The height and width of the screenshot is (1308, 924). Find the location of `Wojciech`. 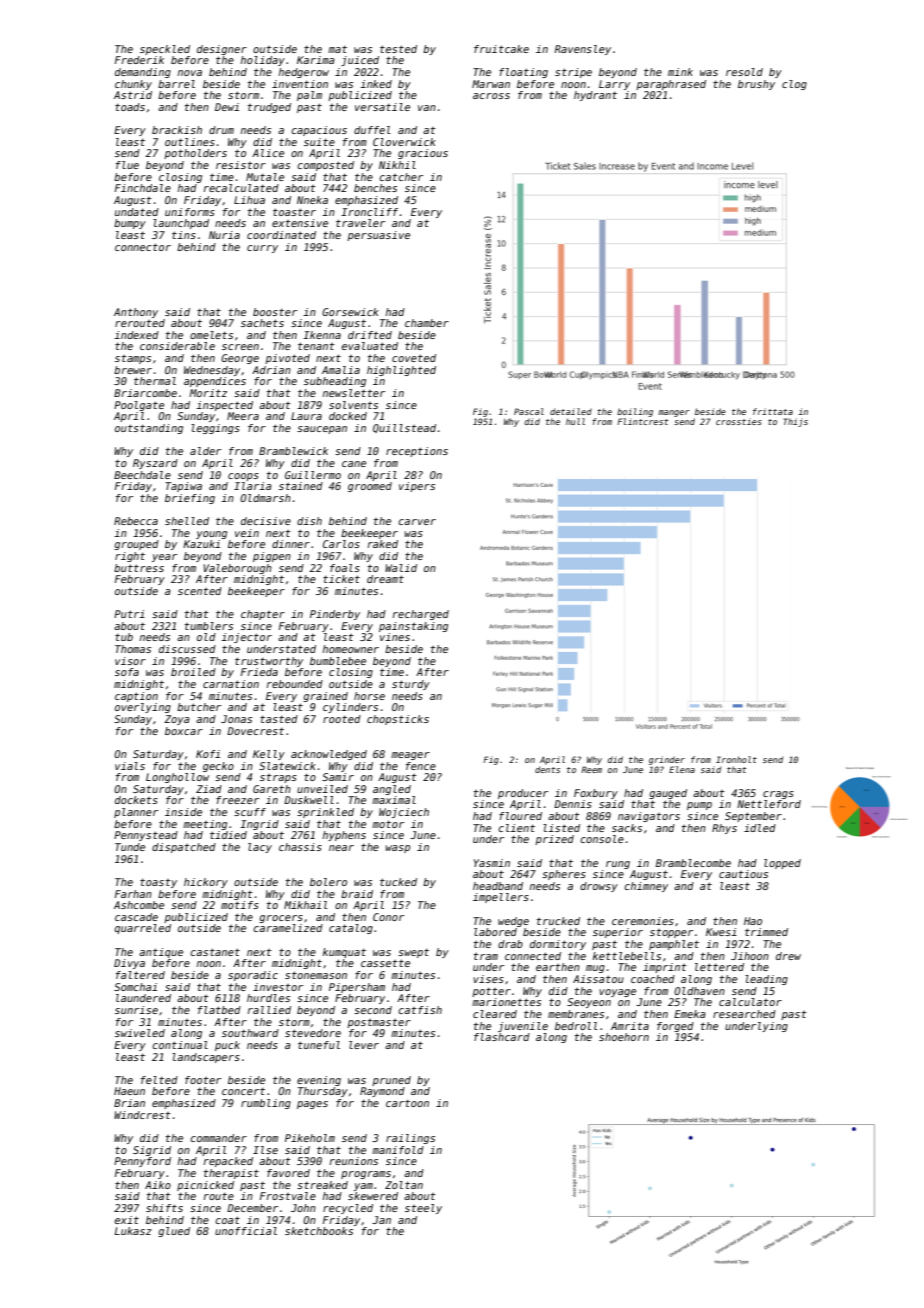

Wojciech is located at coordinates (404, 813).
